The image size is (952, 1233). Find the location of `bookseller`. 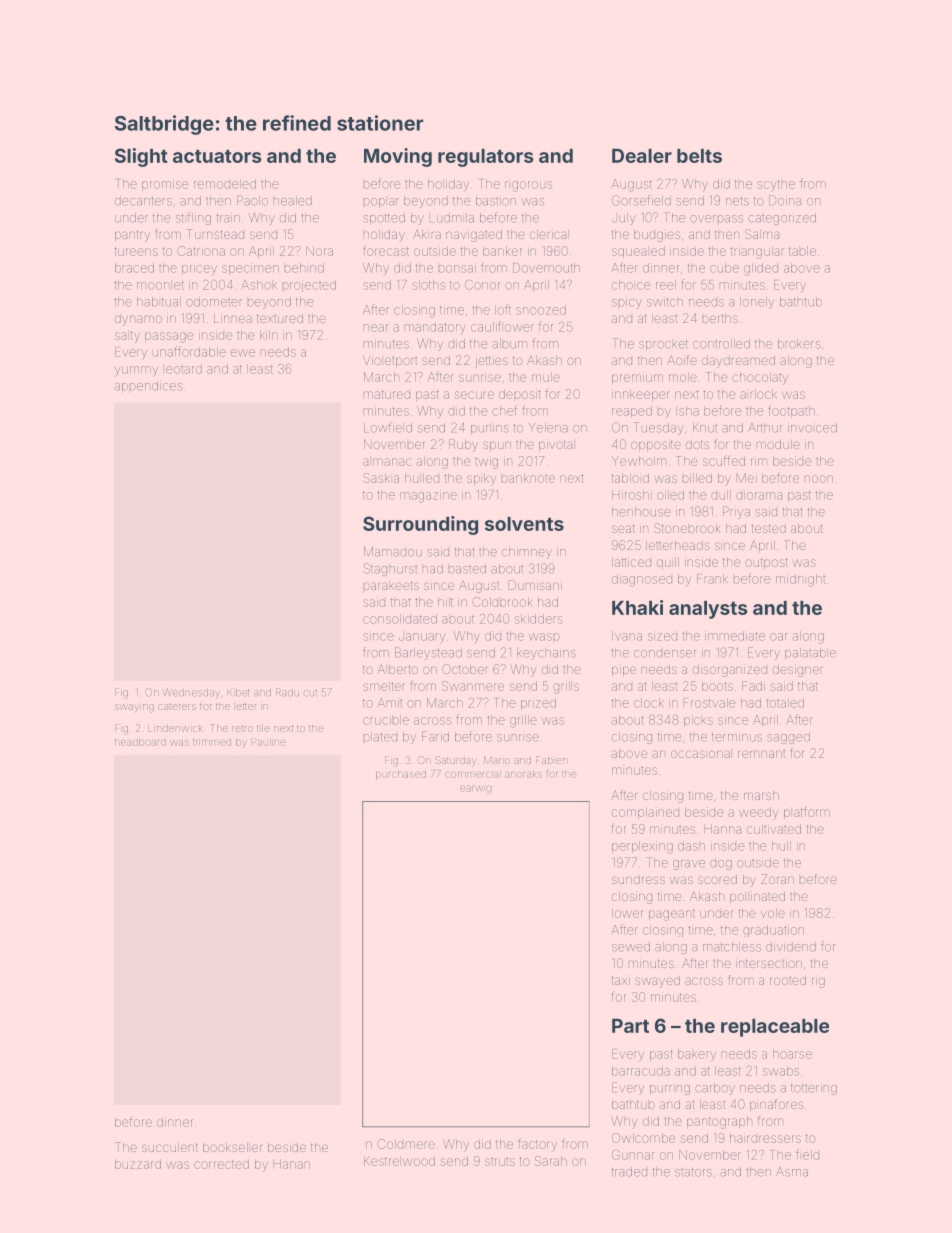

bookseller is located at coordinates (233, 1147).
